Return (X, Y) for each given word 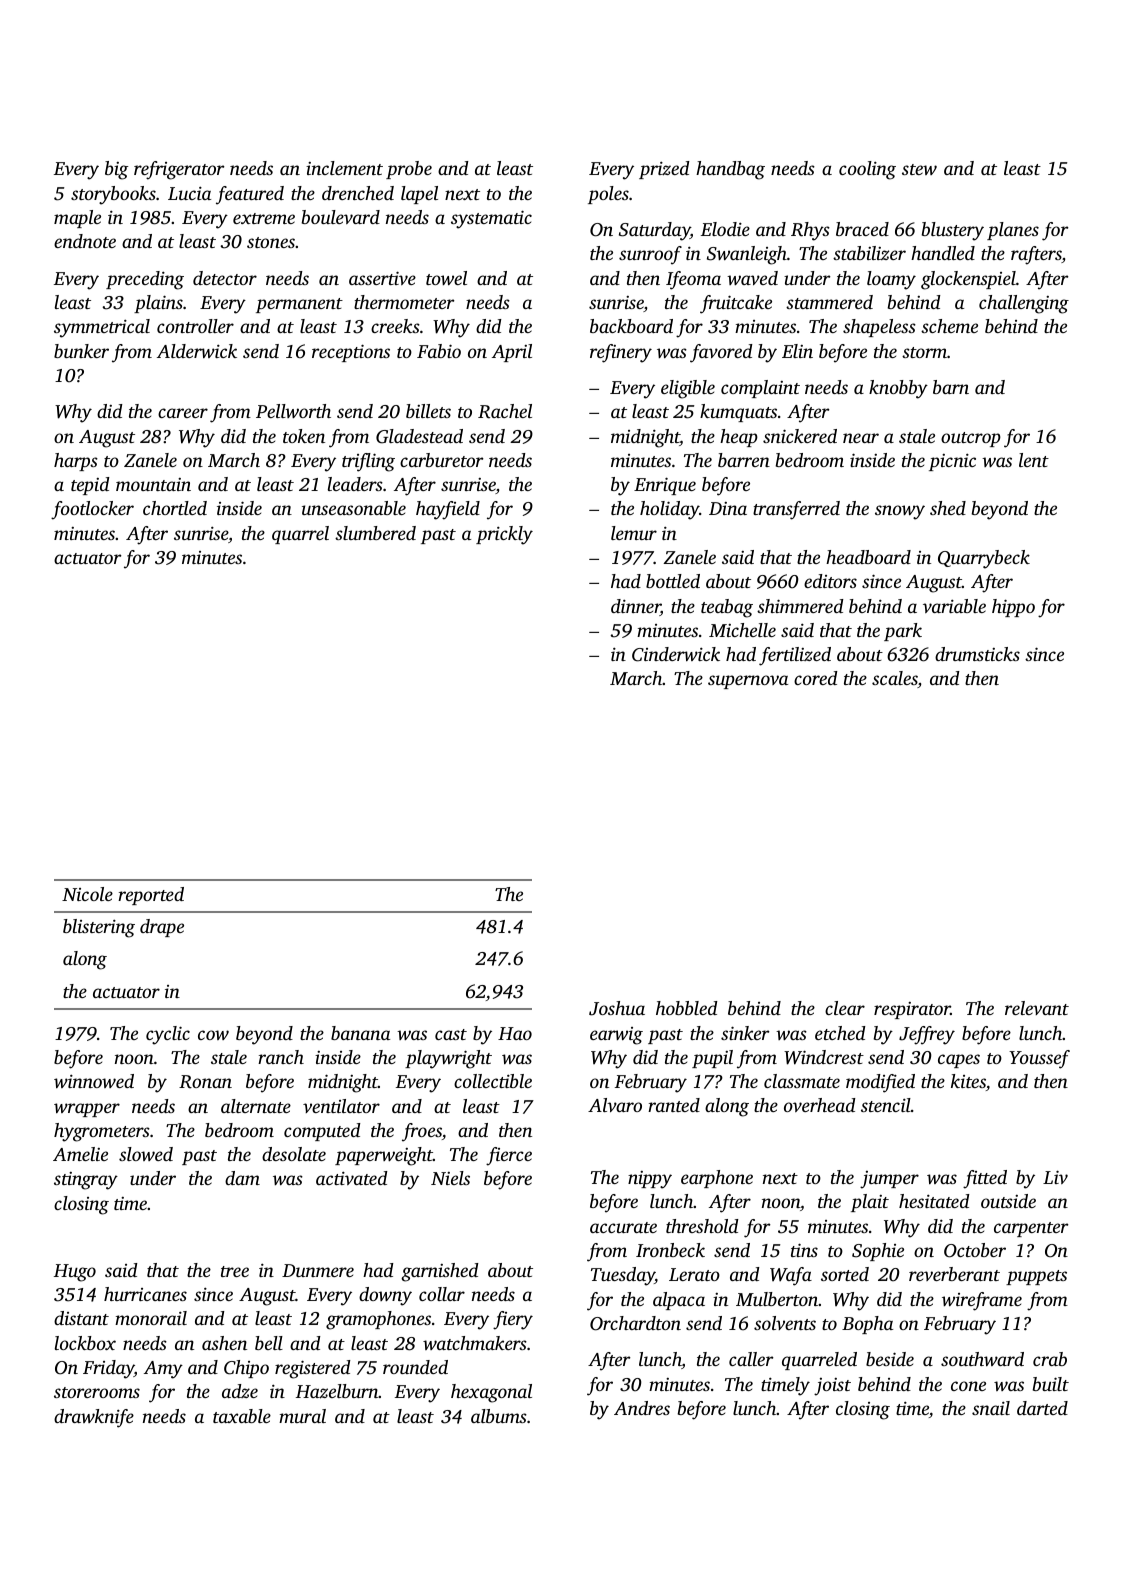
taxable (242, 1416)
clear (845, 1008)
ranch (281, 1057)
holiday (669, 510)
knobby (898, 389)
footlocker (92, 510)
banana (360, 1033)
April (512, 353)
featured (250, 195)
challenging (1024, 304)
